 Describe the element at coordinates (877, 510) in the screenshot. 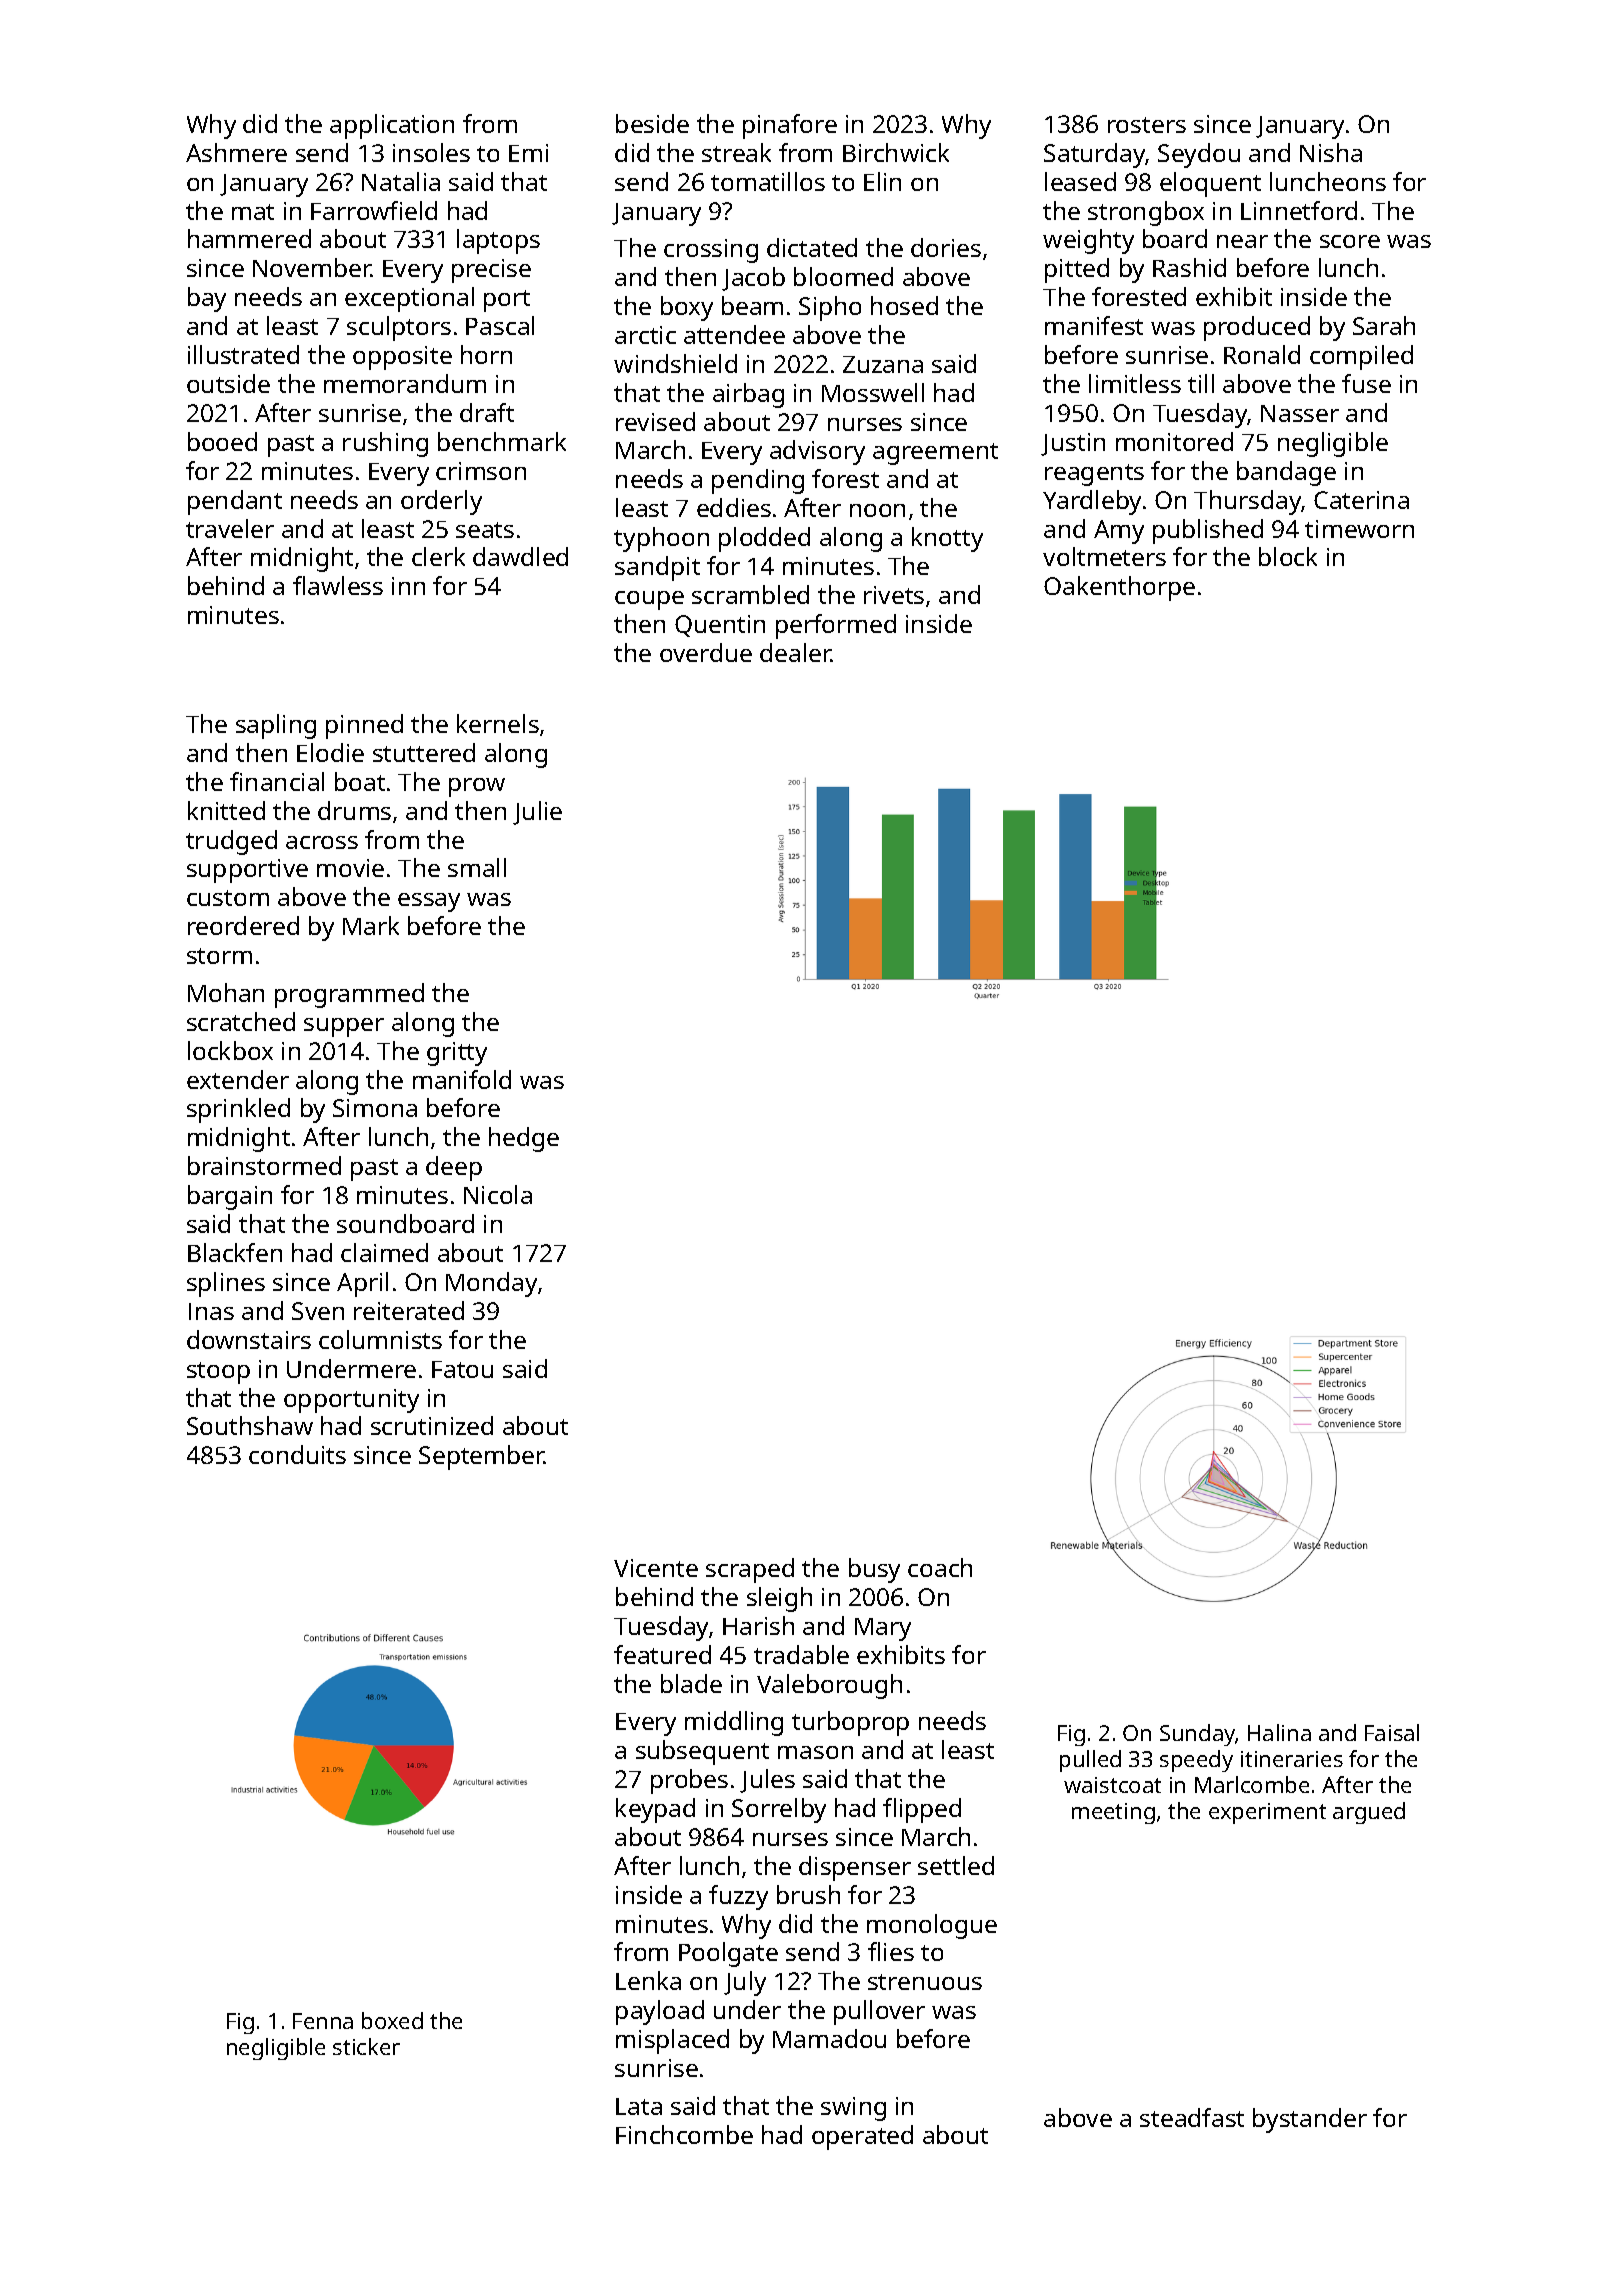

I see `noon` at that location.
